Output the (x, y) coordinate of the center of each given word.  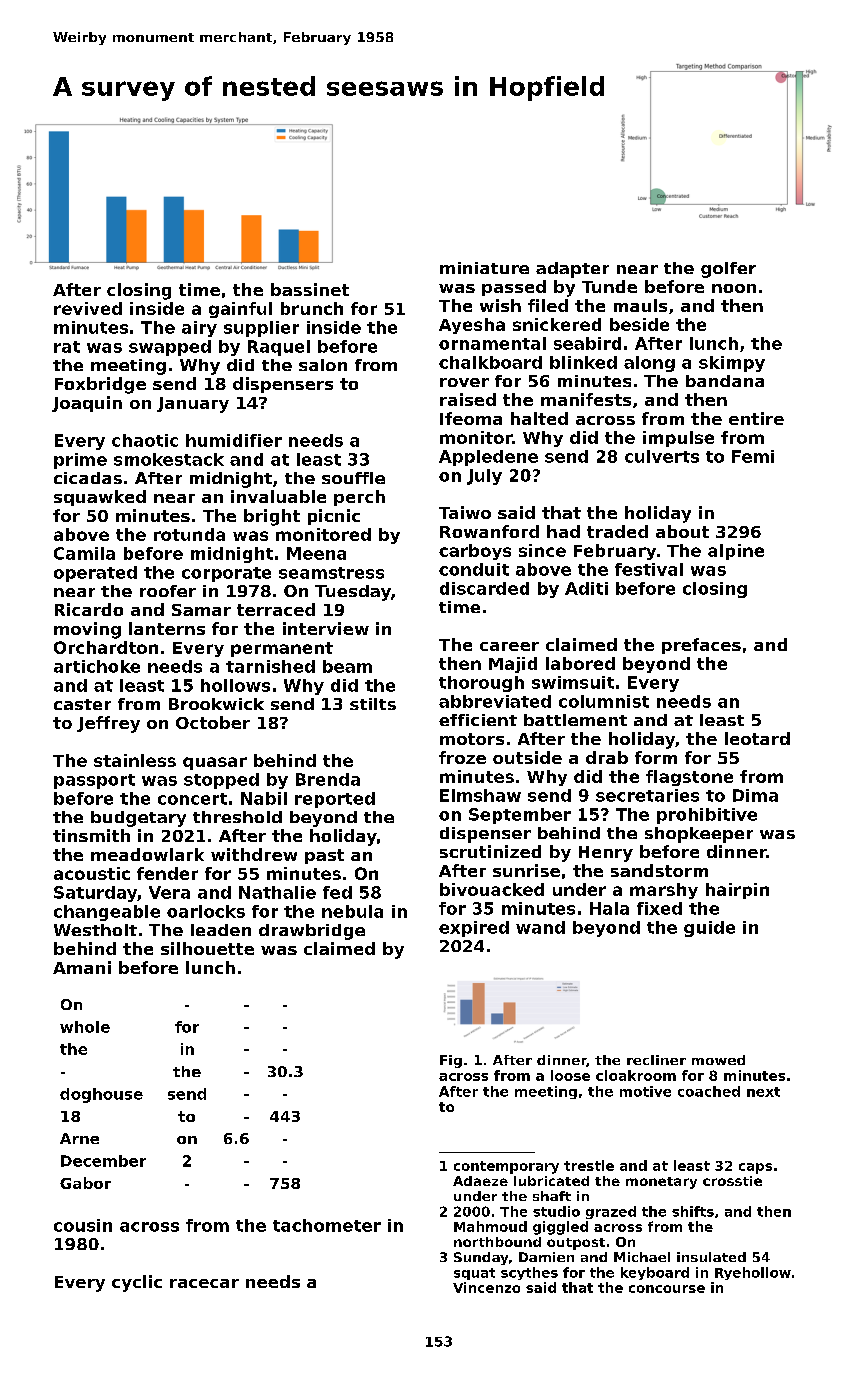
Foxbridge (100, 385)
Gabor (85, 1183)
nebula (352, 911)
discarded (484, 588)
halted (539, 418)
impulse (678, 439)
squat (474, 1274)
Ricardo (89, 609)
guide (709, 929)
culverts (662, 456)
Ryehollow (753, 1273)
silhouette (207, 948)
